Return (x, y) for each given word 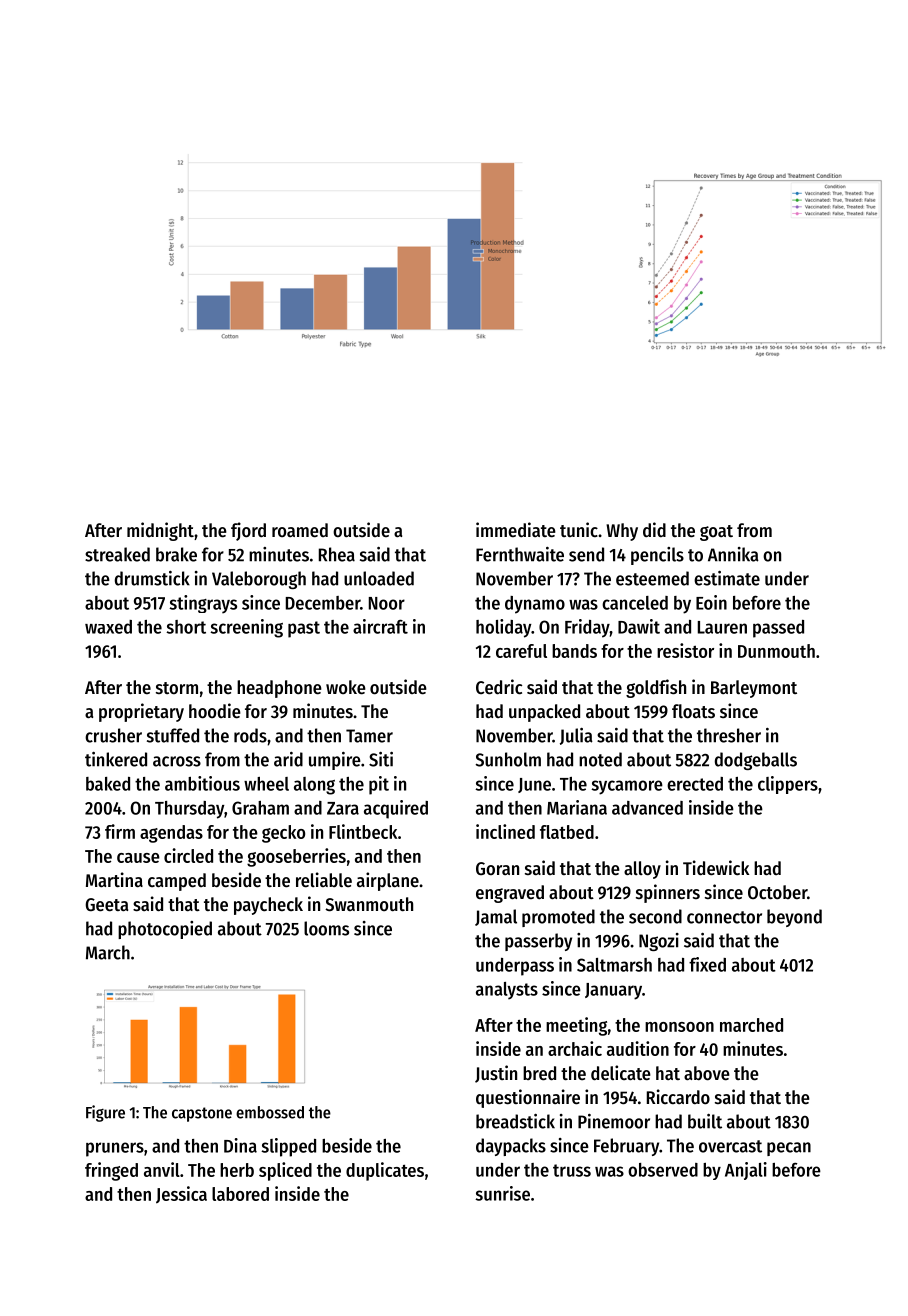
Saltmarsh (614, 965)
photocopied (165, 930)
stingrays (203, 604)
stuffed (173, 735)
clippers (788, 785)
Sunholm (508, 759)
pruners (115, 1149)
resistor (685, 650)
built (705, 1121)
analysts (507, 991)
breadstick (515, 1121)
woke (346, 687)
